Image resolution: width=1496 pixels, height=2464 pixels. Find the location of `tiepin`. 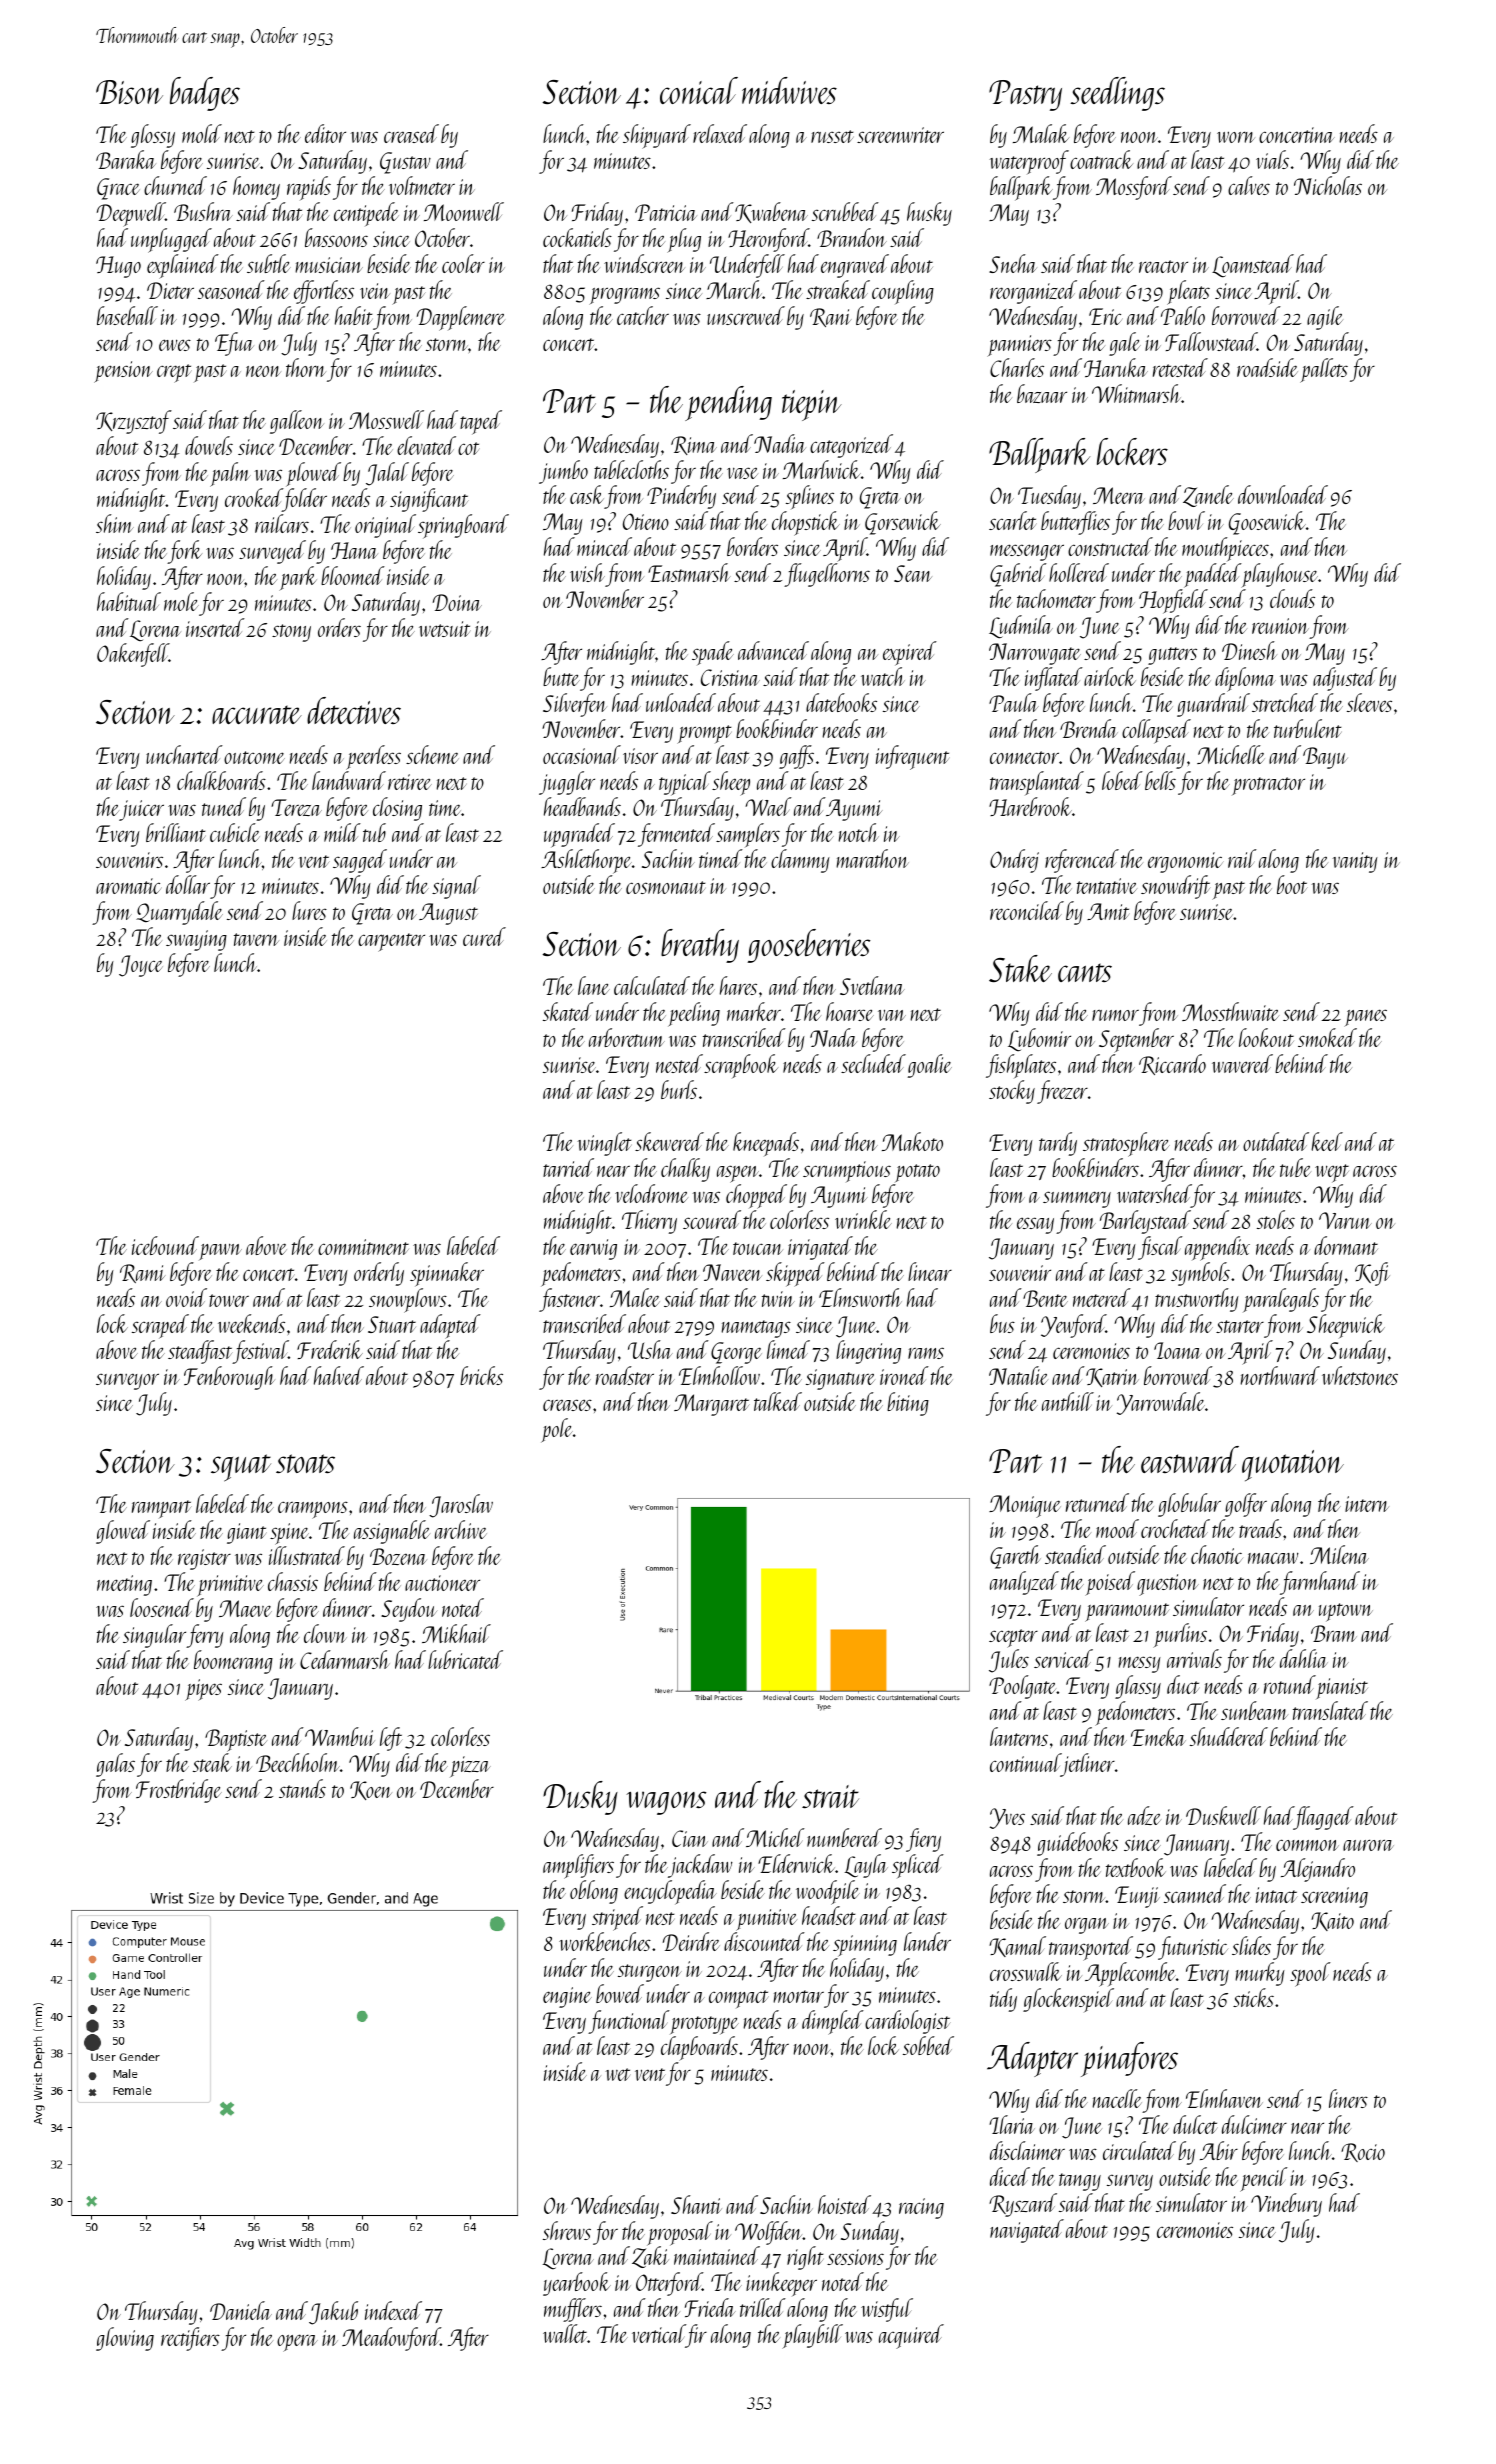

tiepin is located at coordinates (812, 405).
